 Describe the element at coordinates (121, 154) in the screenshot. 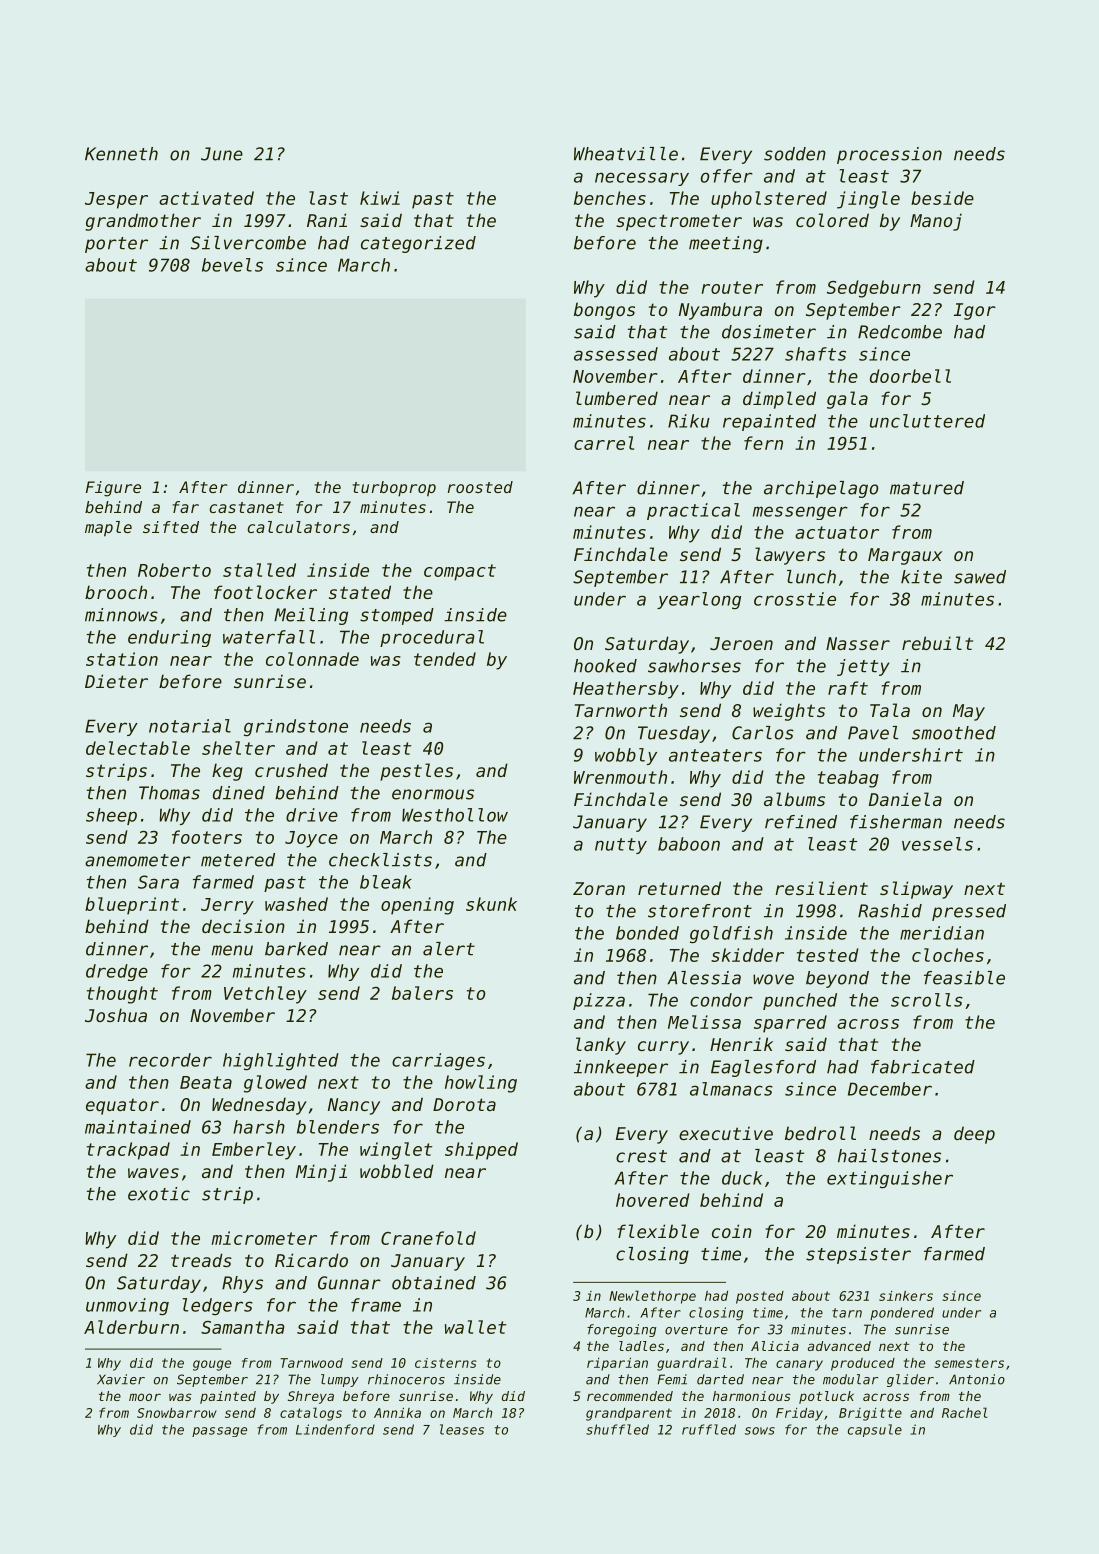

I see `Kenneth` at that location.
